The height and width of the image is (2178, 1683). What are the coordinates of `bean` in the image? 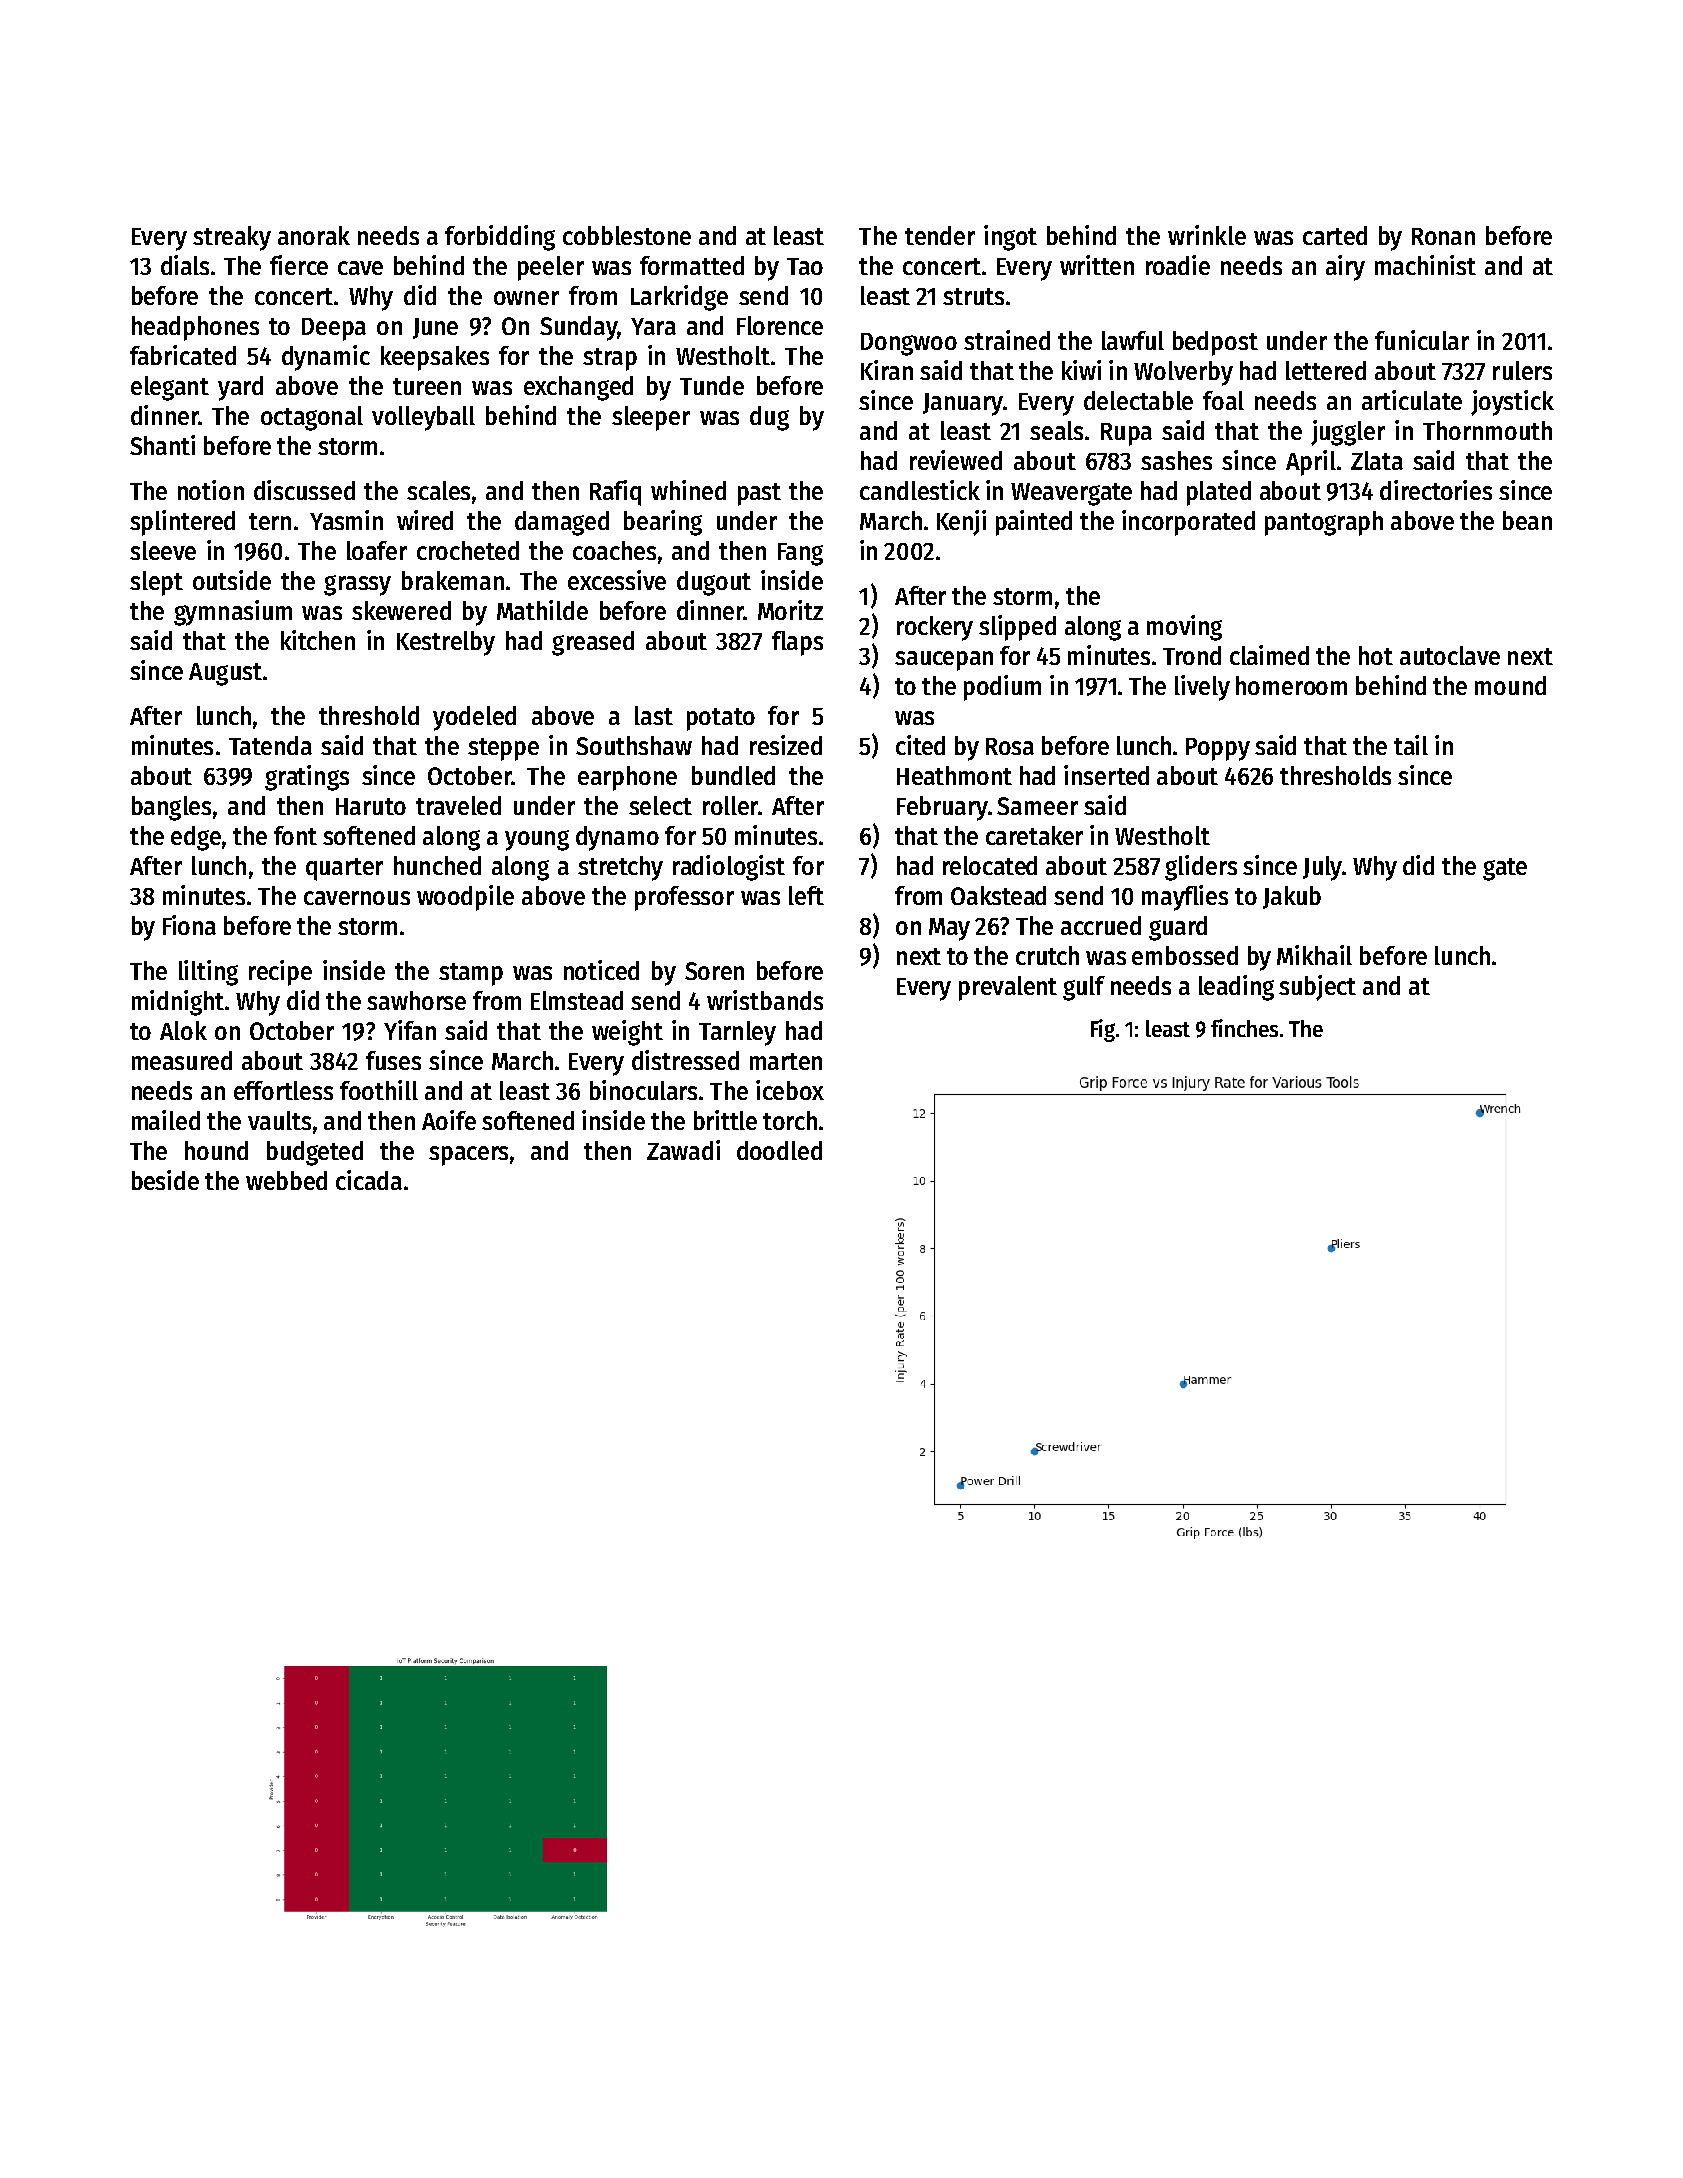 It's located at (1527, 520).
